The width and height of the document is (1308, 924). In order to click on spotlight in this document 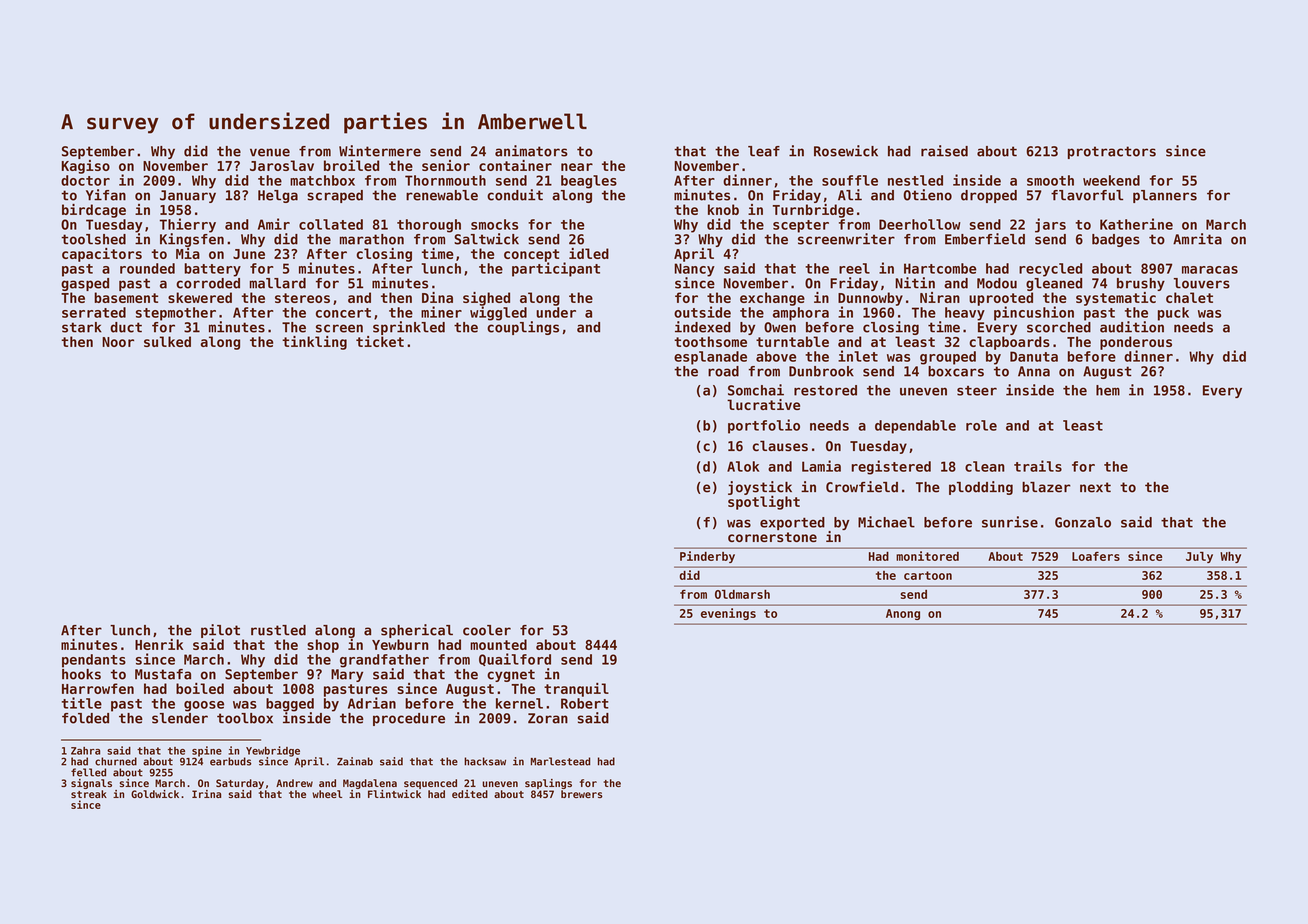, I will do `click(764, 502)`.
